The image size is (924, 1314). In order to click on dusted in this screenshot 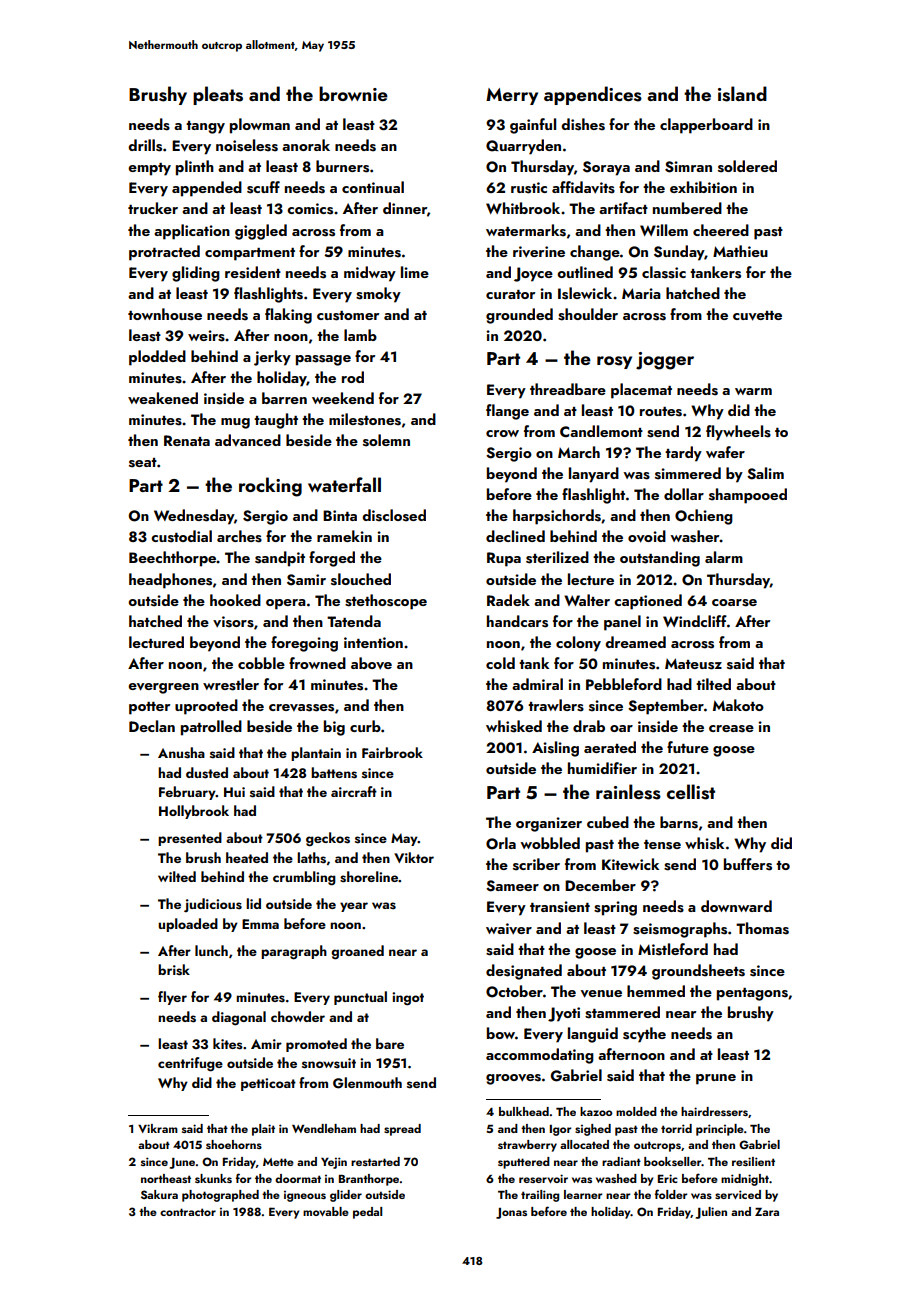, I will do `click(207, 773)`.
